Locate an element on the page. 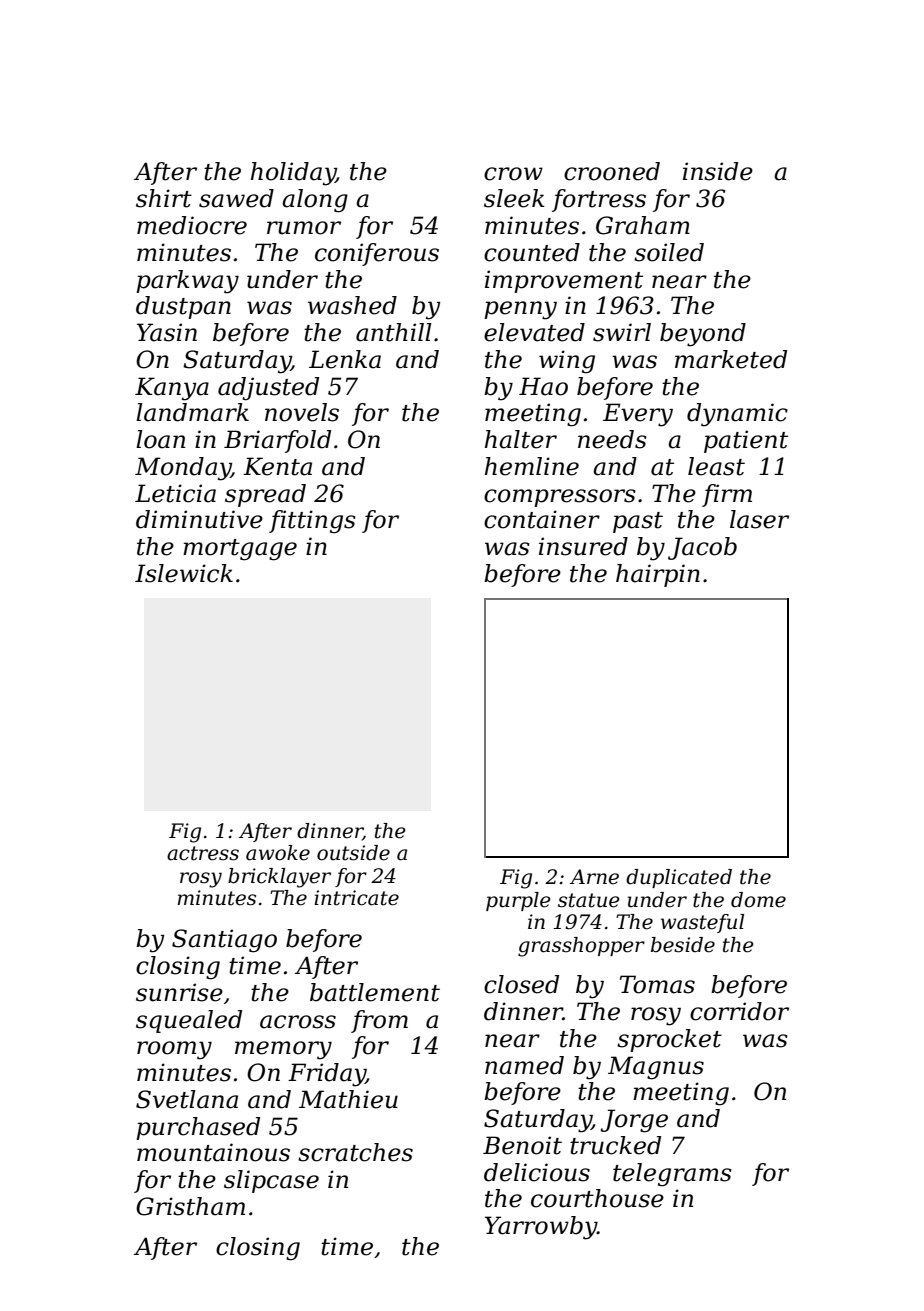 This document has height=1311, width=924. actress is located at coordinates (203, 853).
